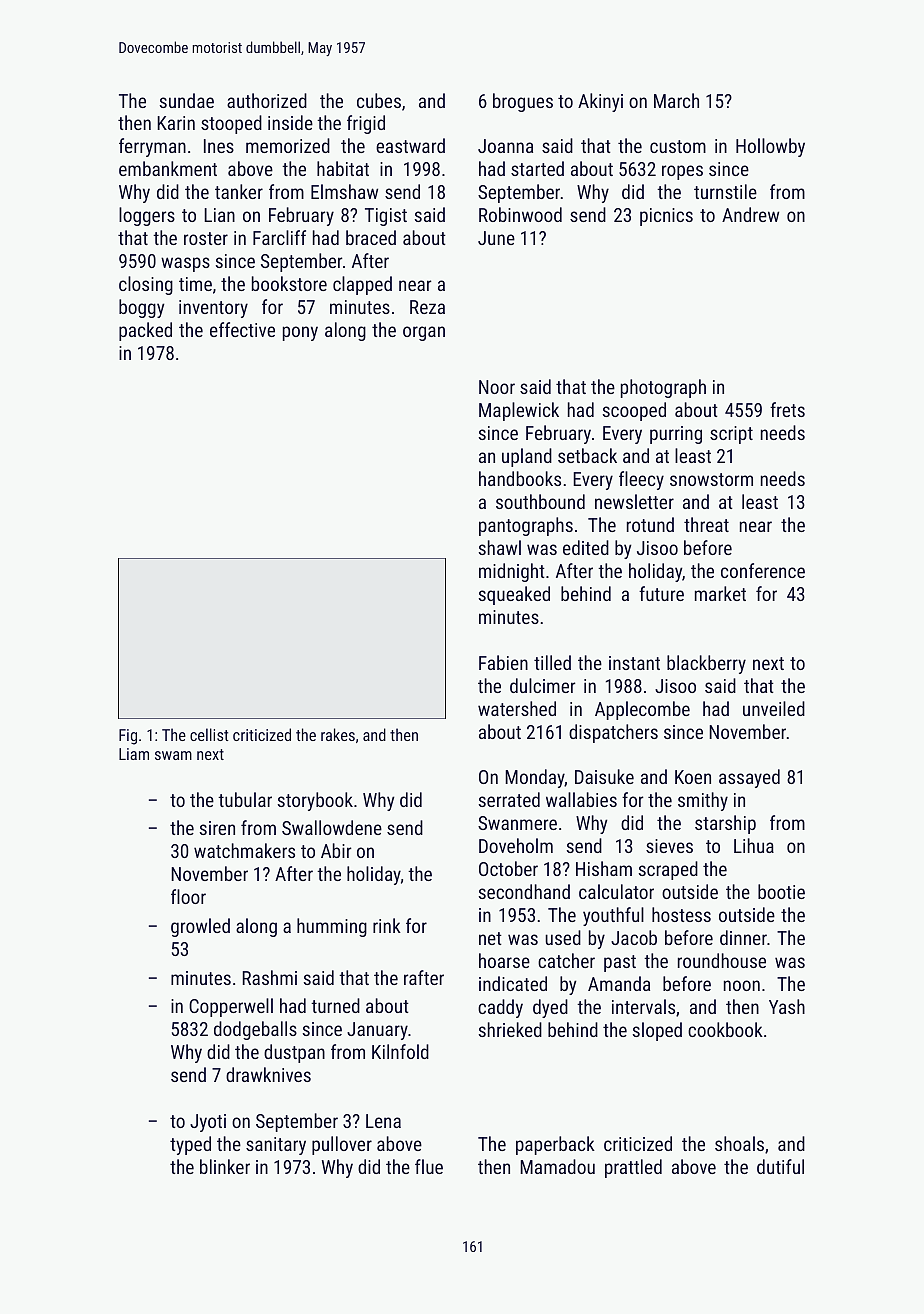  I want to click on Reza, so click(427, 307).
